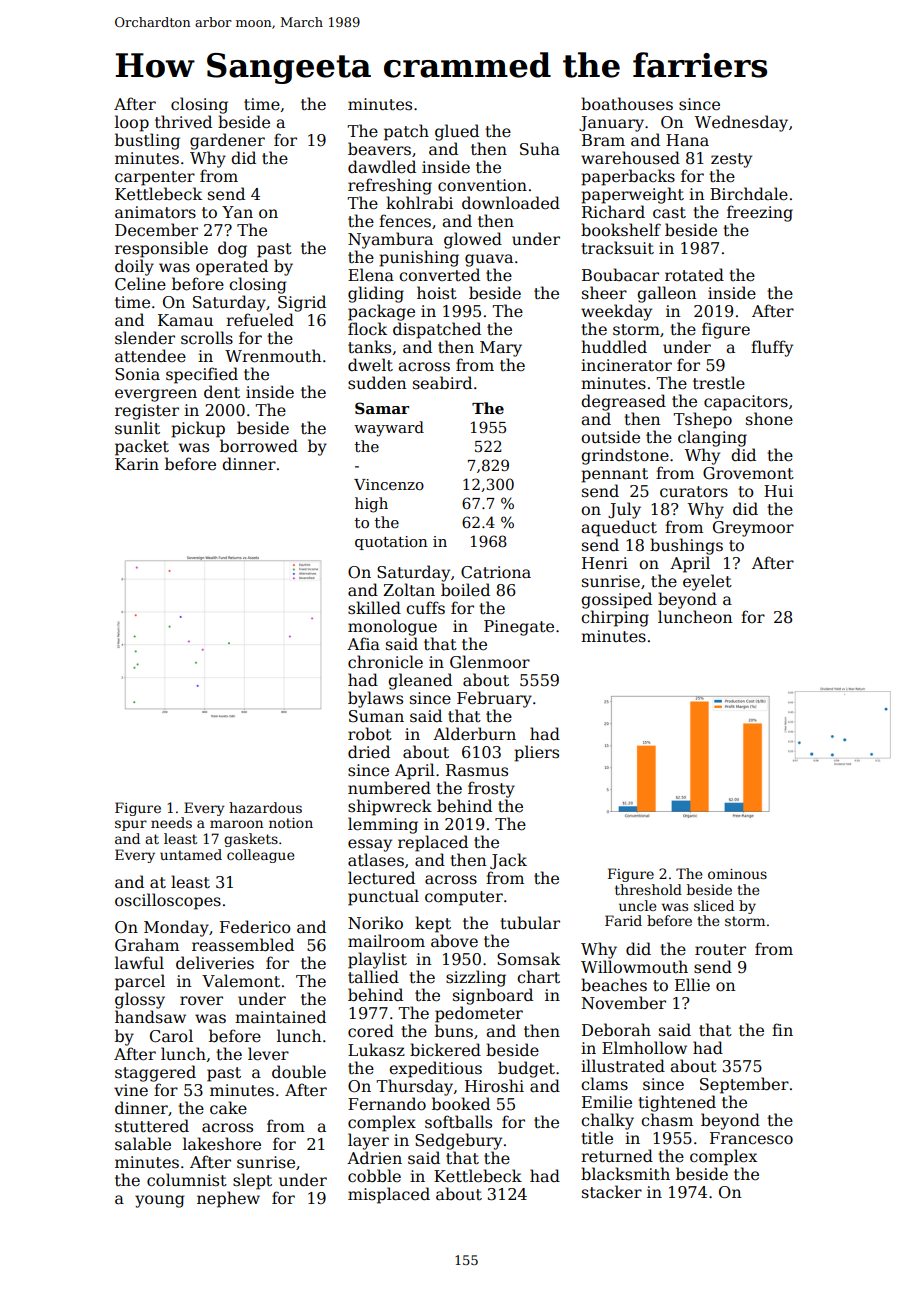 This screenshot has height=1316, width=908. What do you see at coordinates (368, 1141) in the screenshot?
I see `layer` at bounding box center [368, 1141].
